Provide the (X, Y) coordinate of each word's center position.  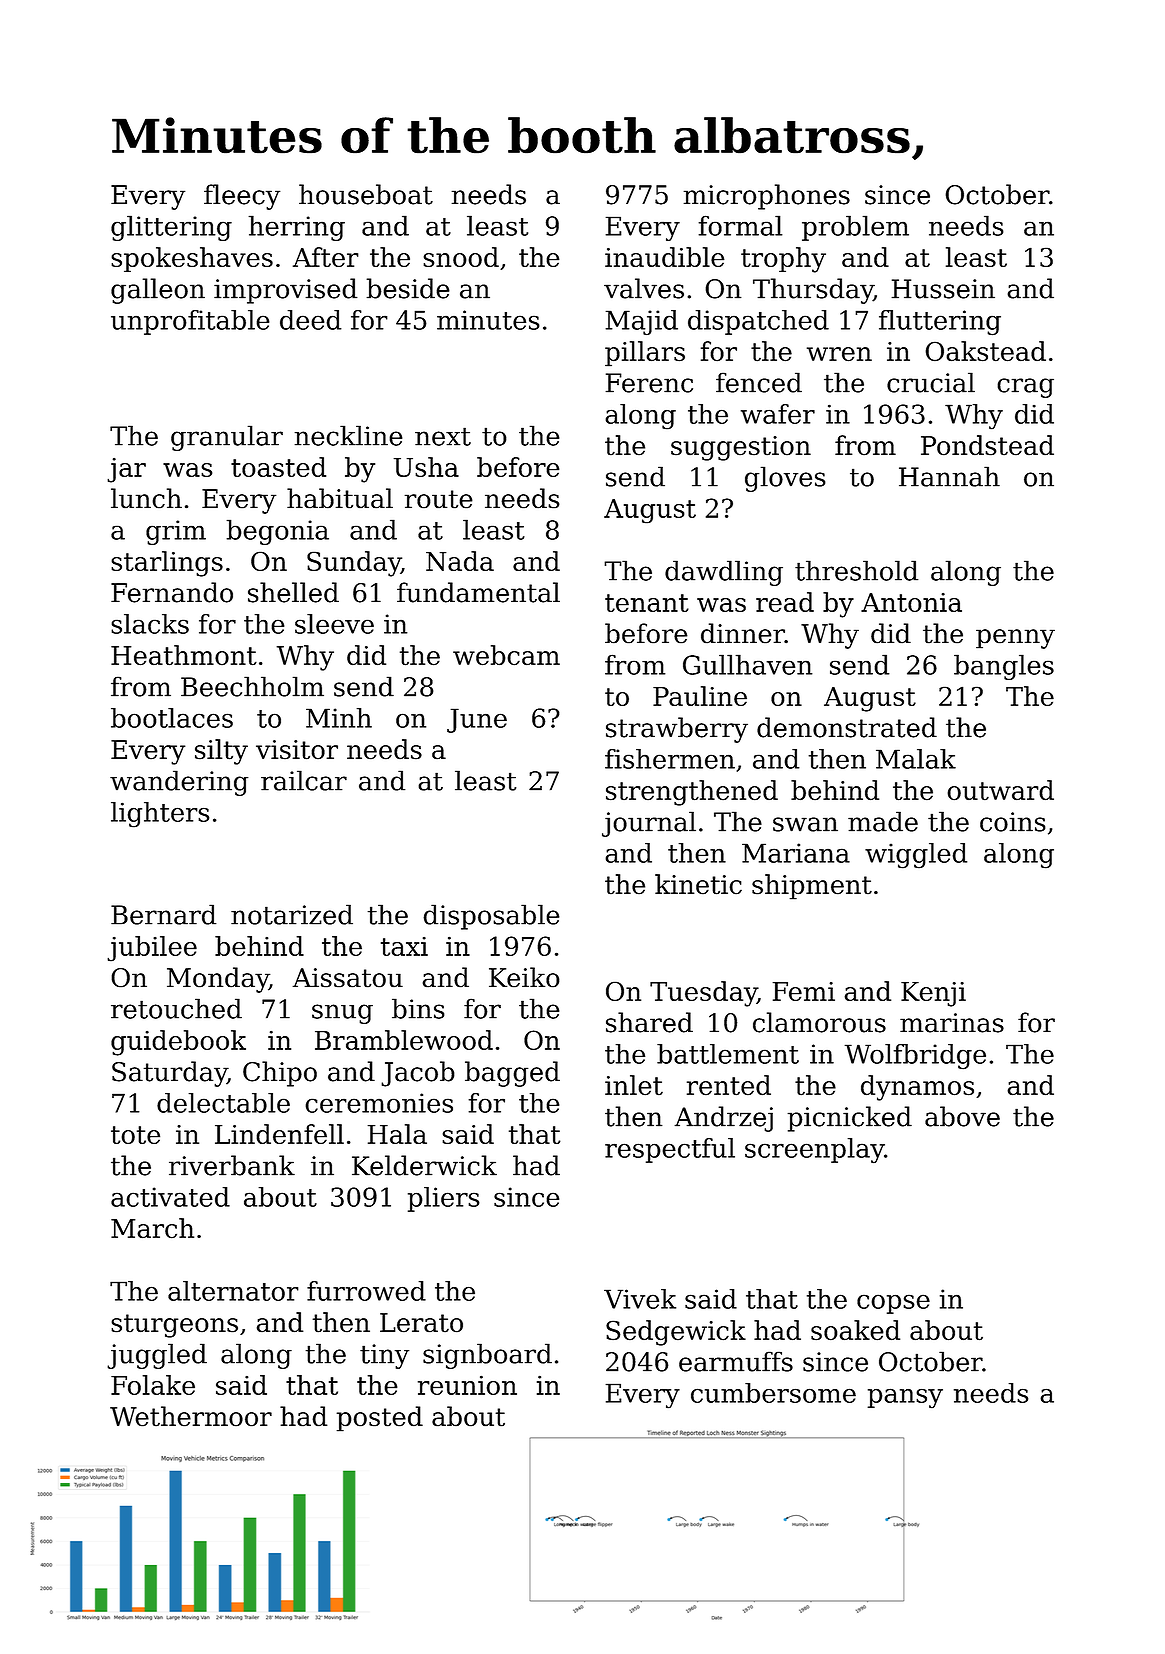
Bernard (164, 914)
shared (649, 1022)
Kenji (933, 994)
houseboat (366, 194)
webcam (506, 655)
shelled (293, 592)
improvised (286, 291)
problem (855, 228)
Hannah (949, 476)
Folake (153, 1385)
